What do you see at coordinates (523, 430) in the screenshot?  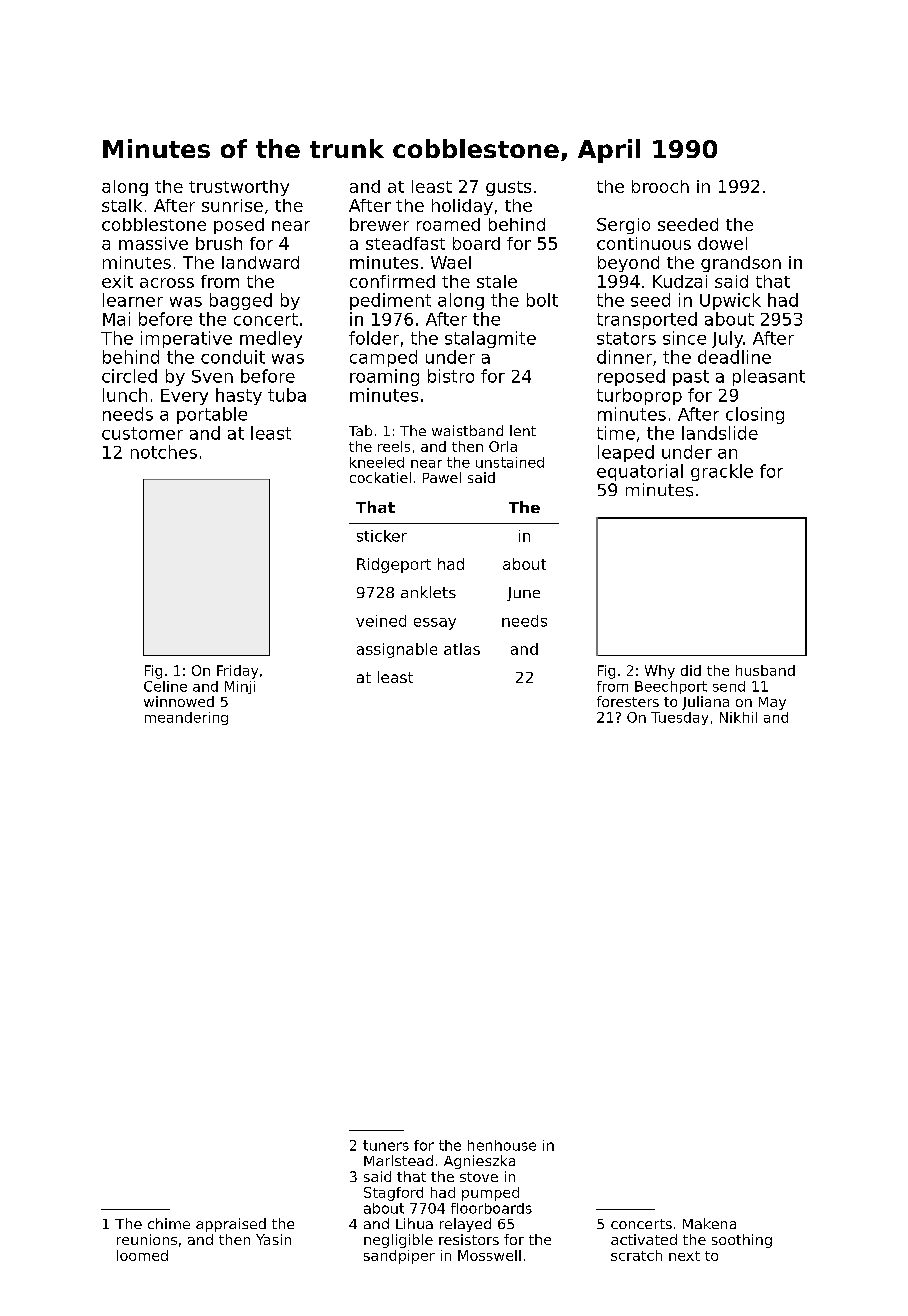 I see `lent` at bounding box center [523, 430].
